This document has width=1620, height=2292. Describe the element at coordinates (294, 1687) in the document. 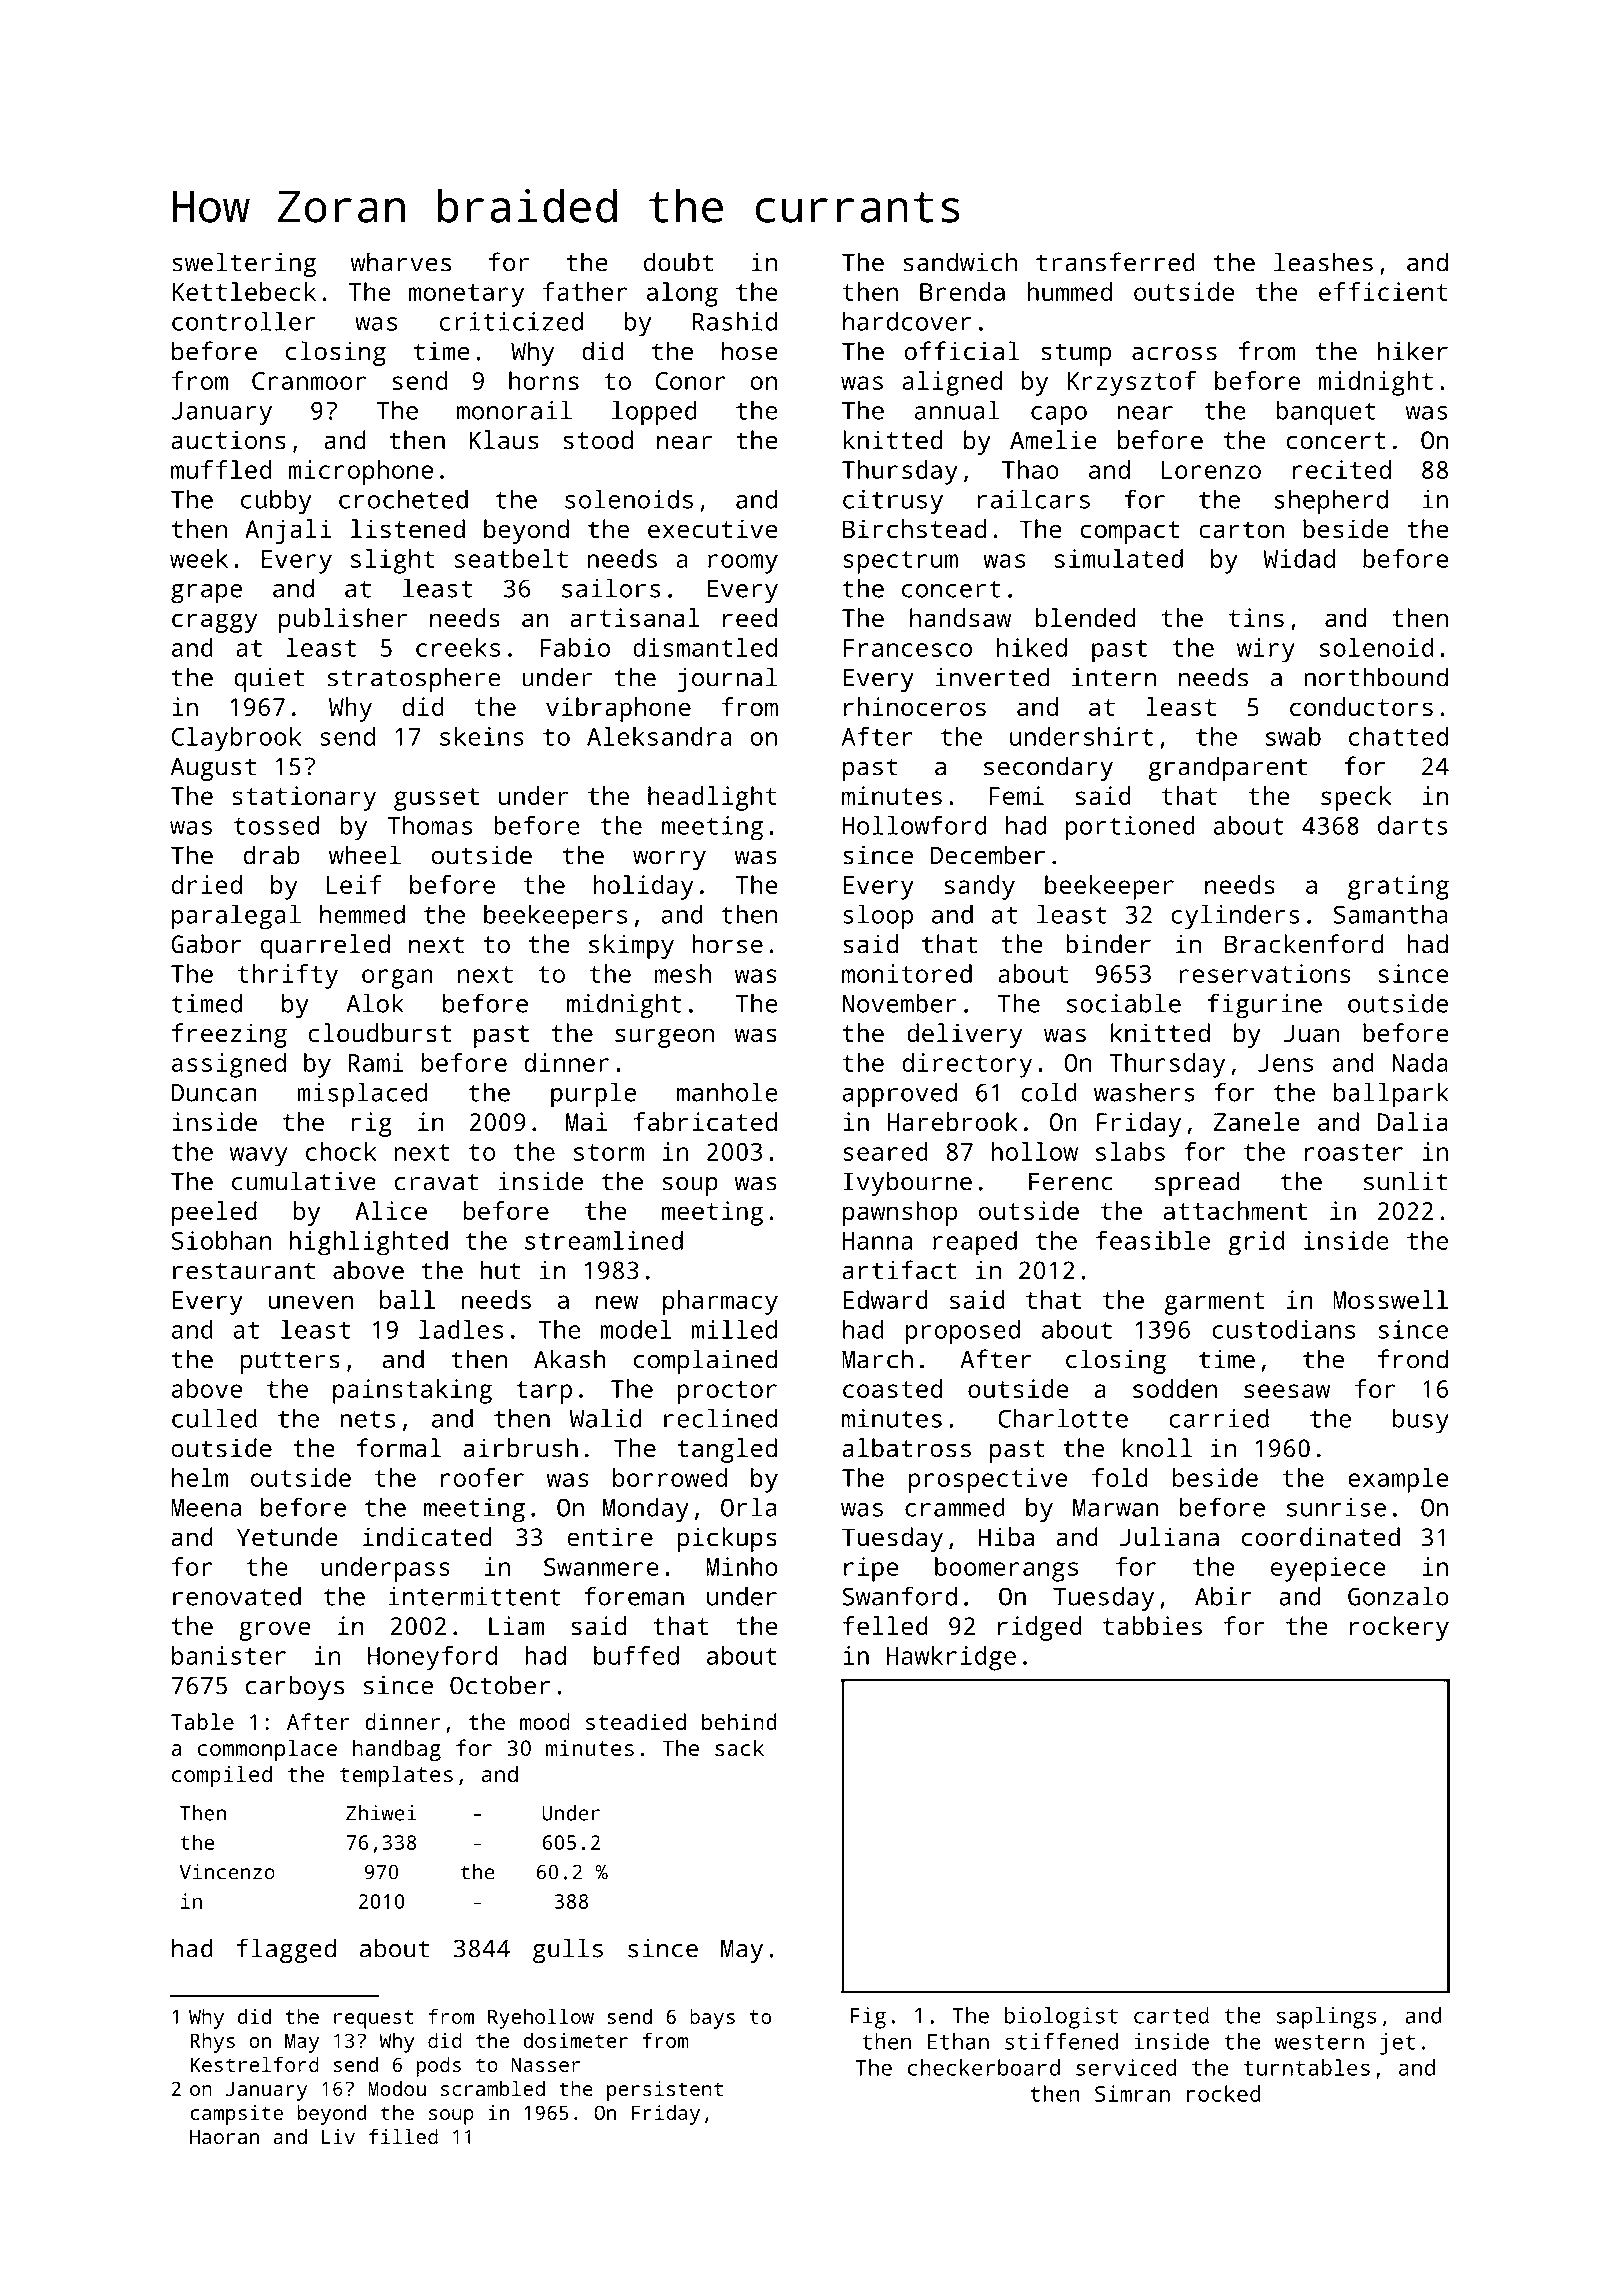

I see `carboys` at that location.
